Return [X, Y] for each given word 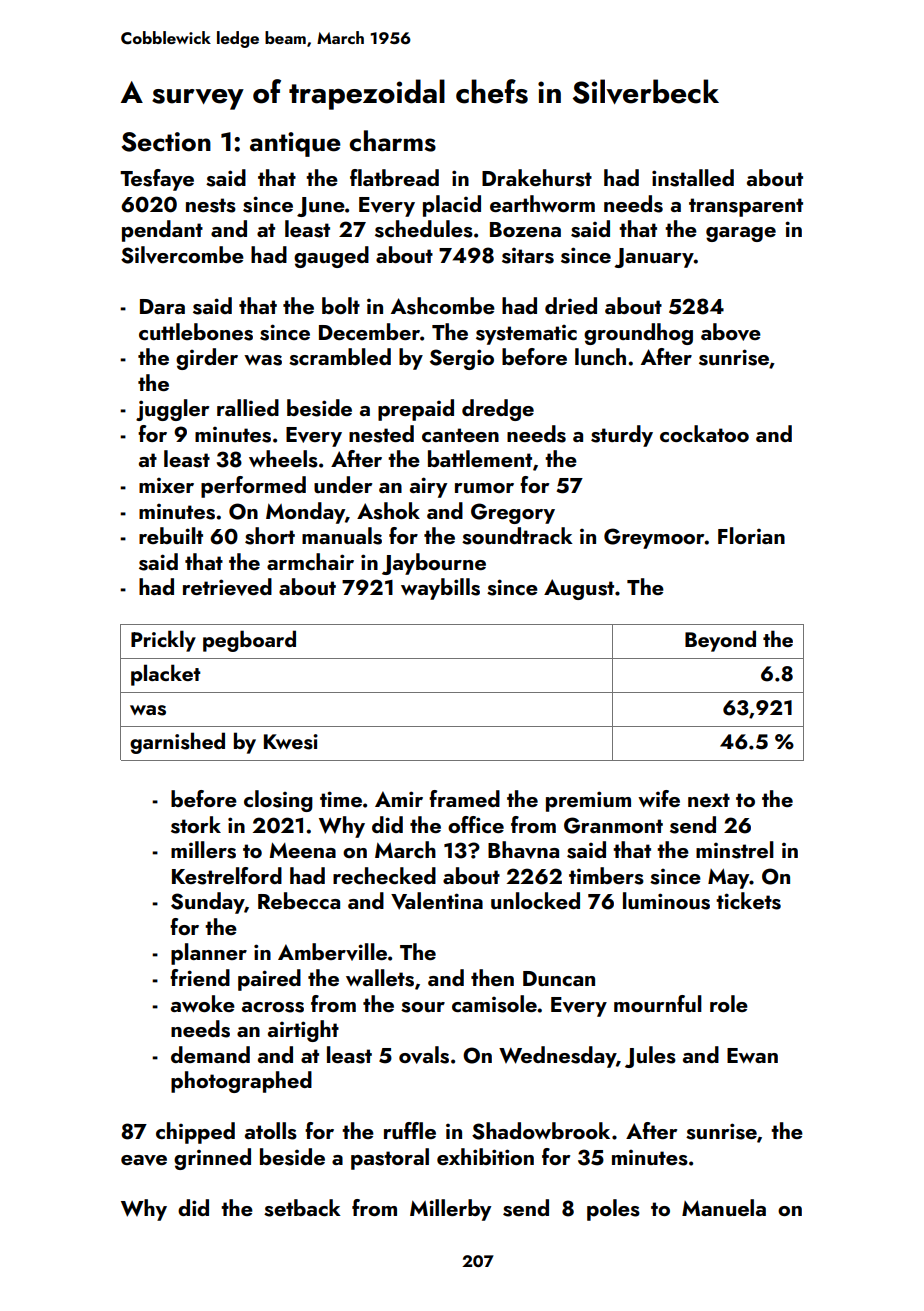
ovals [424, 1055]
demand [210, 1054]
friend [200, 977]
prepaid [416, 410]
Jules [650, 1057]
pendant [162, 231]
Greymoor [654, 538]
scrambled [340, 357]
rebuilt [171, 535]
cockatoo [704, 433]
